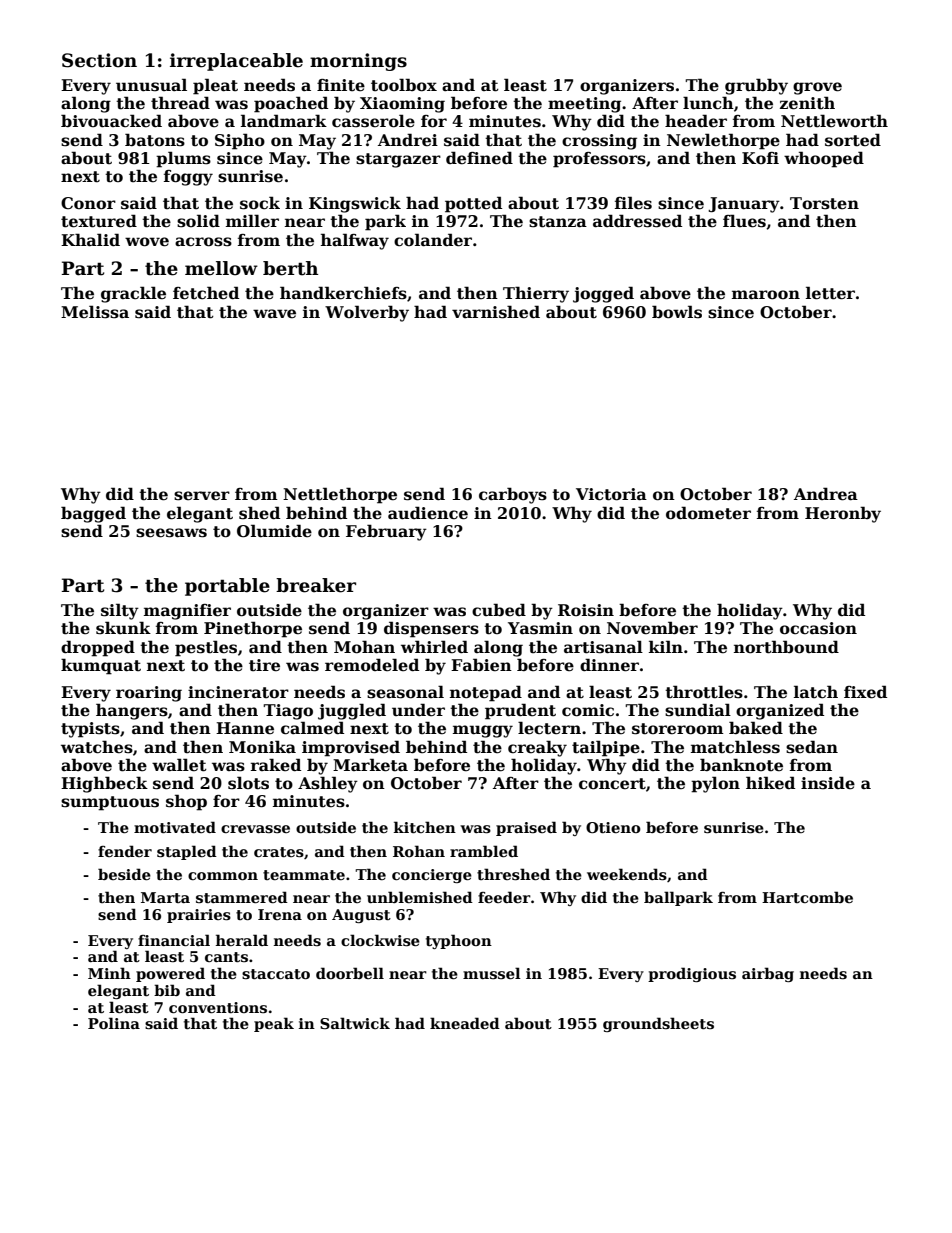  What do you see at coordinates (341, 85) in the document?
I see `finite` at bounding box center [341, 85].
